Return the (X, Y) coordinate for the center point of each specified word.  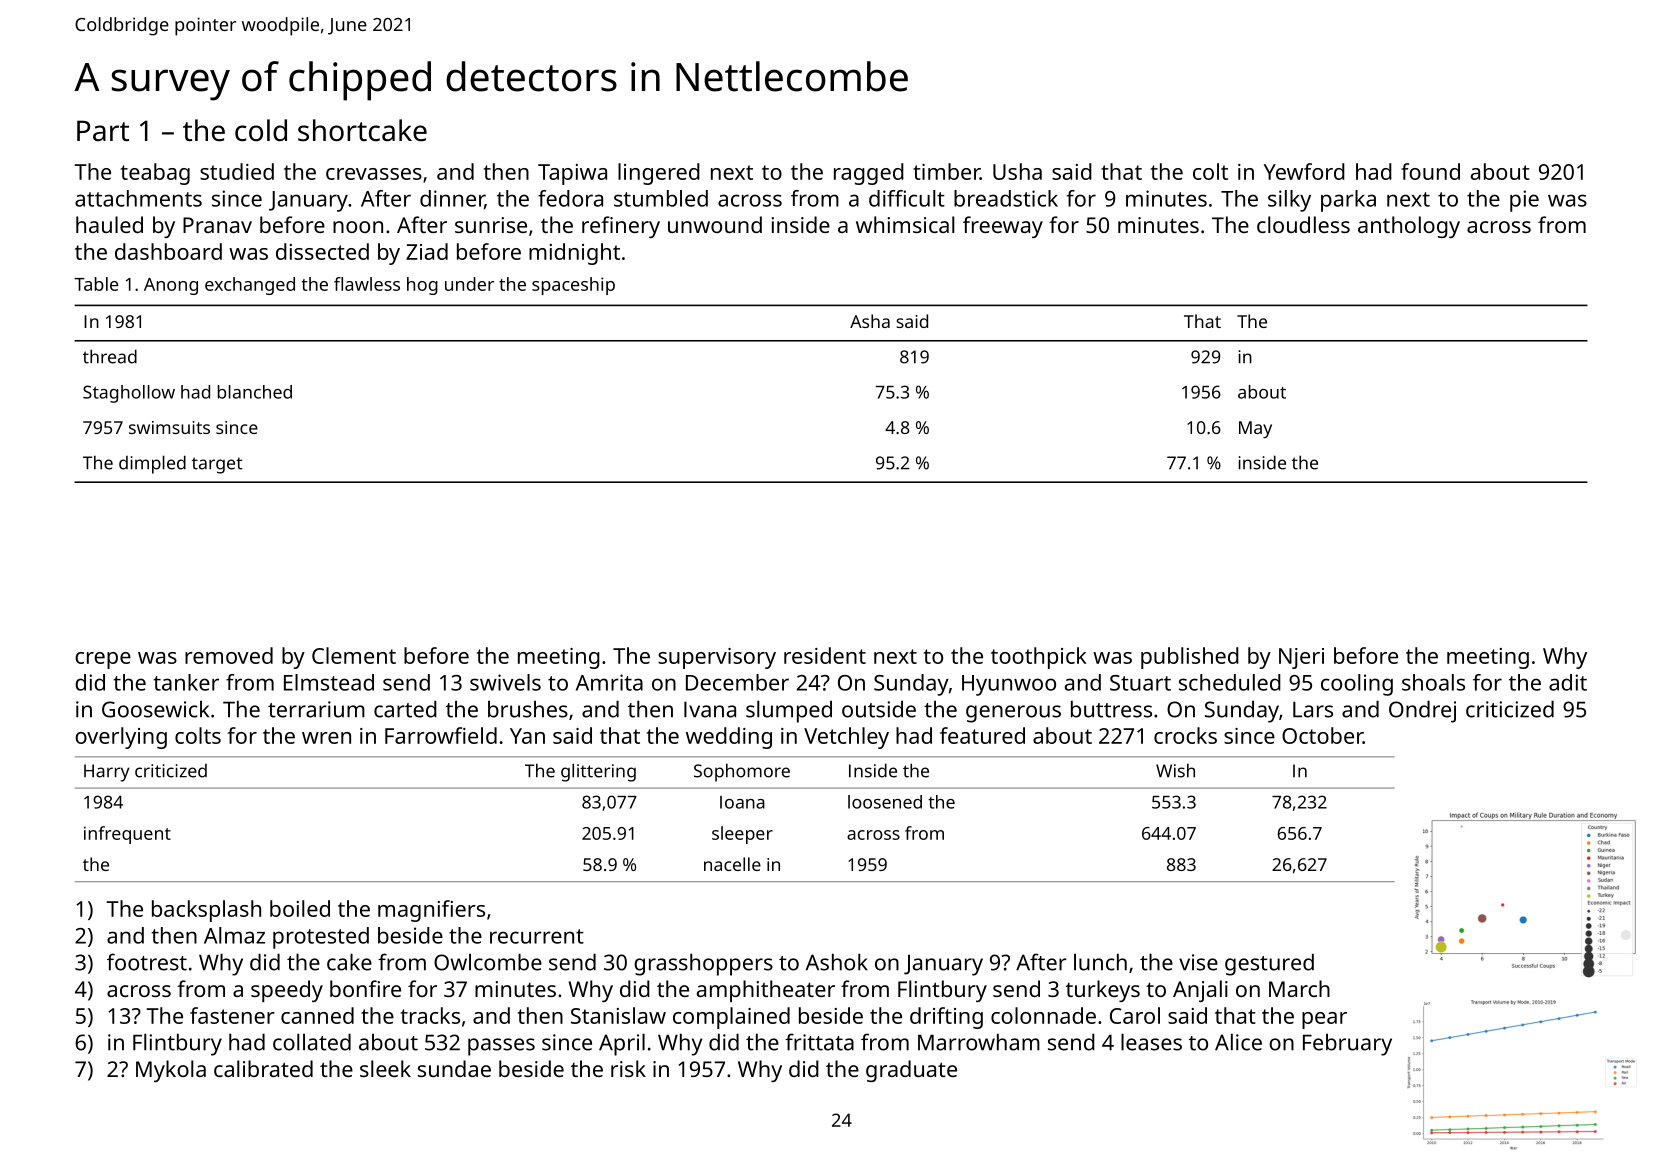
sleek (385, 1068)
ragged (869, 174)
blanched (255, 392)
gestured (1269, 964)
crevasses (374, 174)
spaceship (573, 286)
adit (1568, 682)
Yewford (1304, 171)
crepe (103, 660)
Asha (870, 321)
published (1190, 658)
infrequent (127, 835)
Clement (354, 655)
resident (825, 655)
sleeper (742, 835)
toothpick (1039, 658)
